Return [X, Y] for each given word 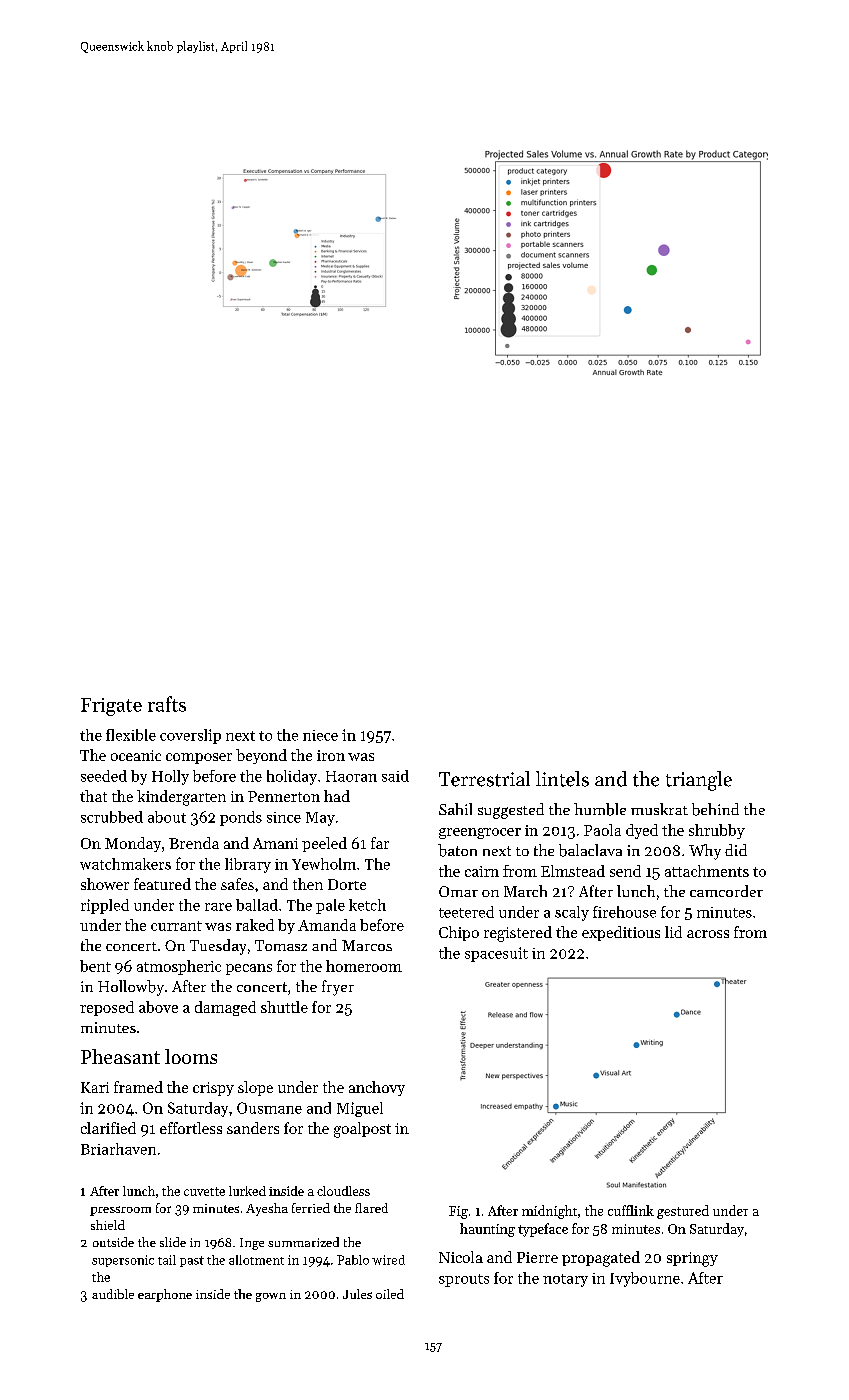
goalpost [362, 1130]
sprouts [464, 1280]
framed [138, 1087]
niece [320, 735]
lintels [562, 779]
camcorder [726, 891]
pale [330, 906]
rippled [105, 906]
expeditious [621, 933]
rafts [167, 704]
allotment [256, 1260]
